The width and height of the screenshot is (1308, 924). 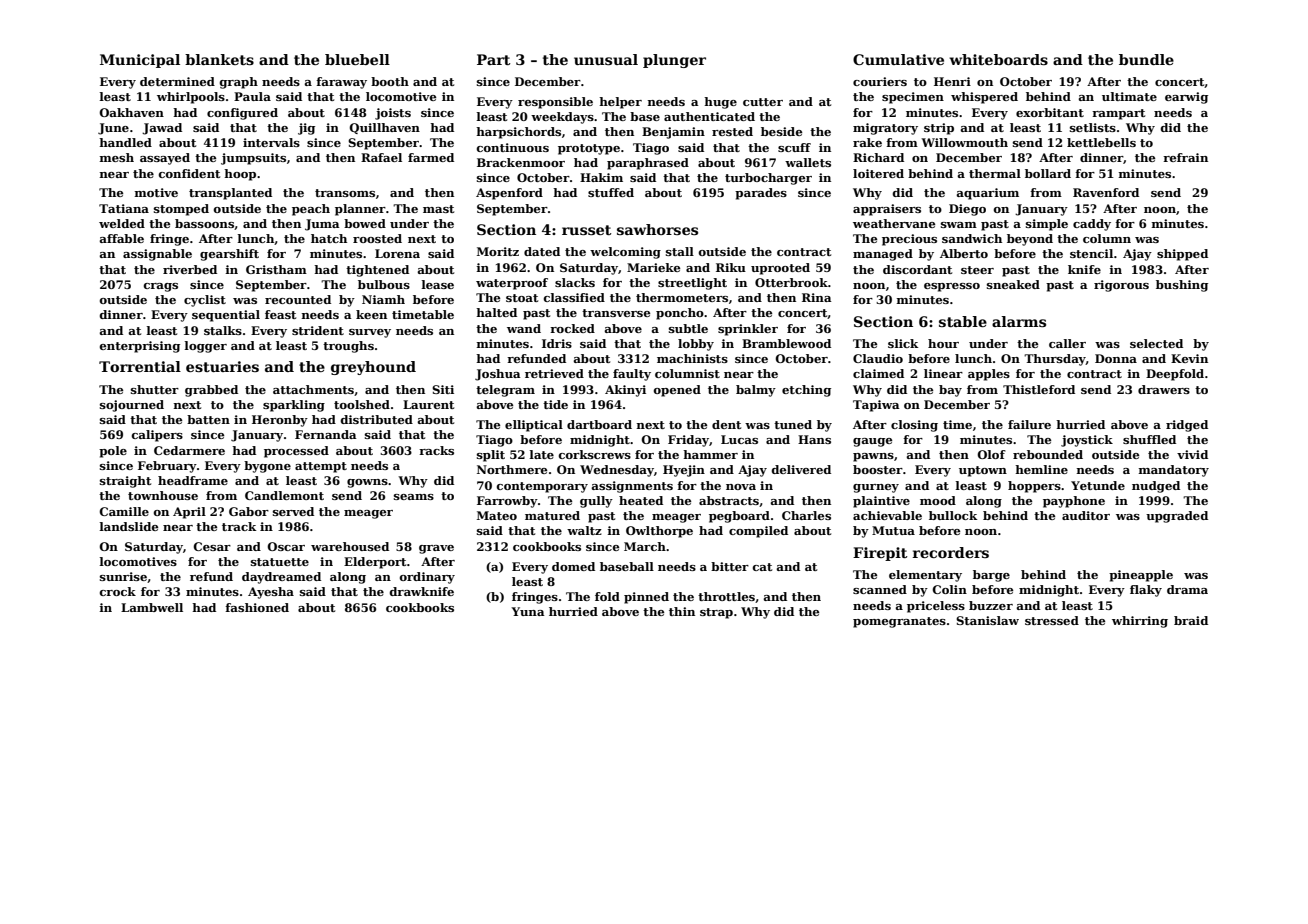 What do you see at coordinates (674, 61) in the screenshot?
I see `plunger` at bounding box center [674, 61].
